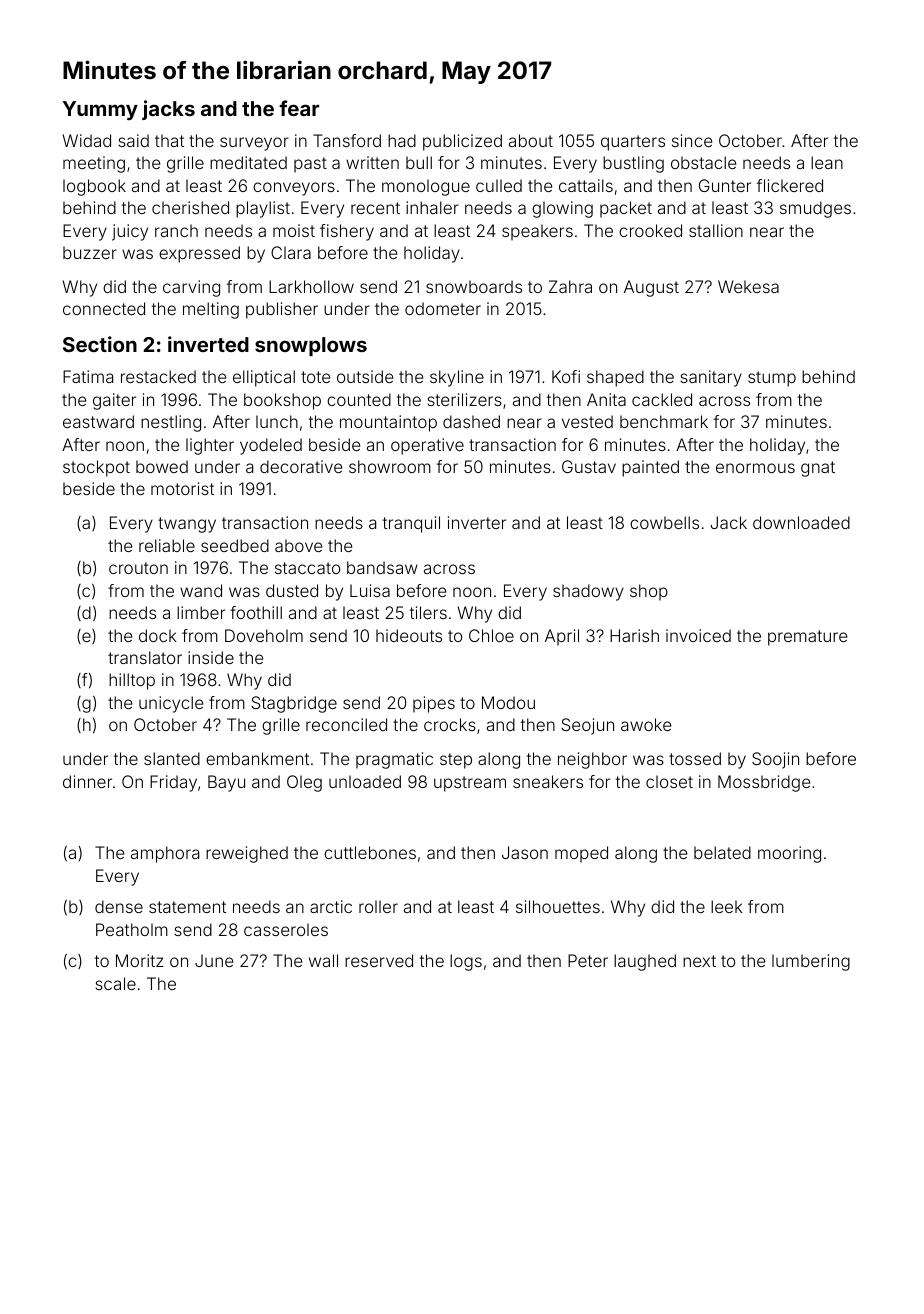 Image resolution: width=924 pixels, height=1314 pixels. What do you see at coordinates (525, 852) in the page?
I see `Jason` at bounding box center [525, 852].
